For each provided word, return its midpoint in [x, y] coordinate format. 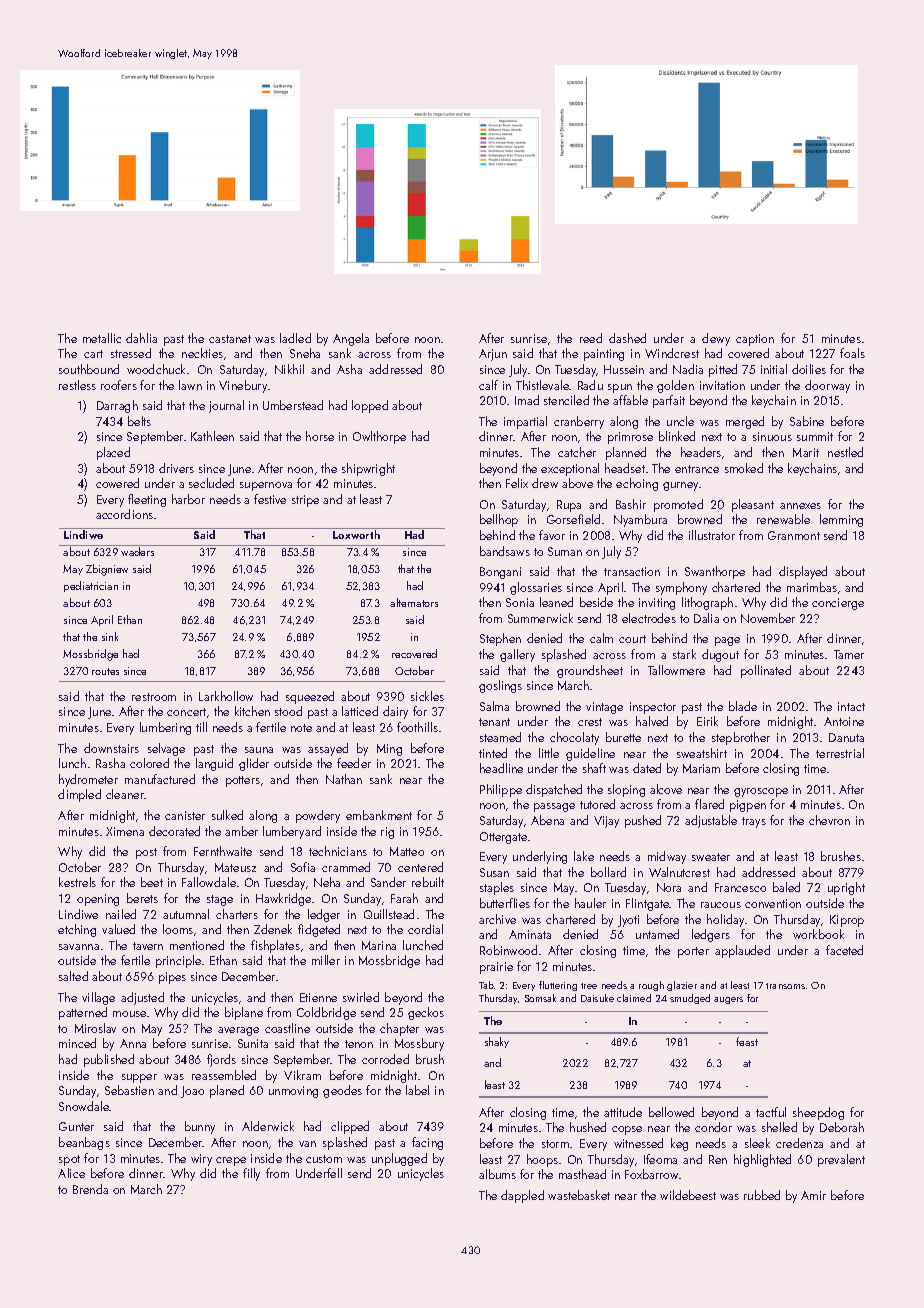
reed [591, 338]
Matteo [407, 851]
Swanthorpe [715, 572]
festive [270, 499]
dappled [522, 1196]
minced [77, 1043]
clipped [350, 1127]
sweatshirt [702, 753]
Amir [813, 1195]
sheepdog [818, 1113]
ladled [295, 338]
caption [755, 340]
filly [251, 1174]
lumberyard [292, 832]
